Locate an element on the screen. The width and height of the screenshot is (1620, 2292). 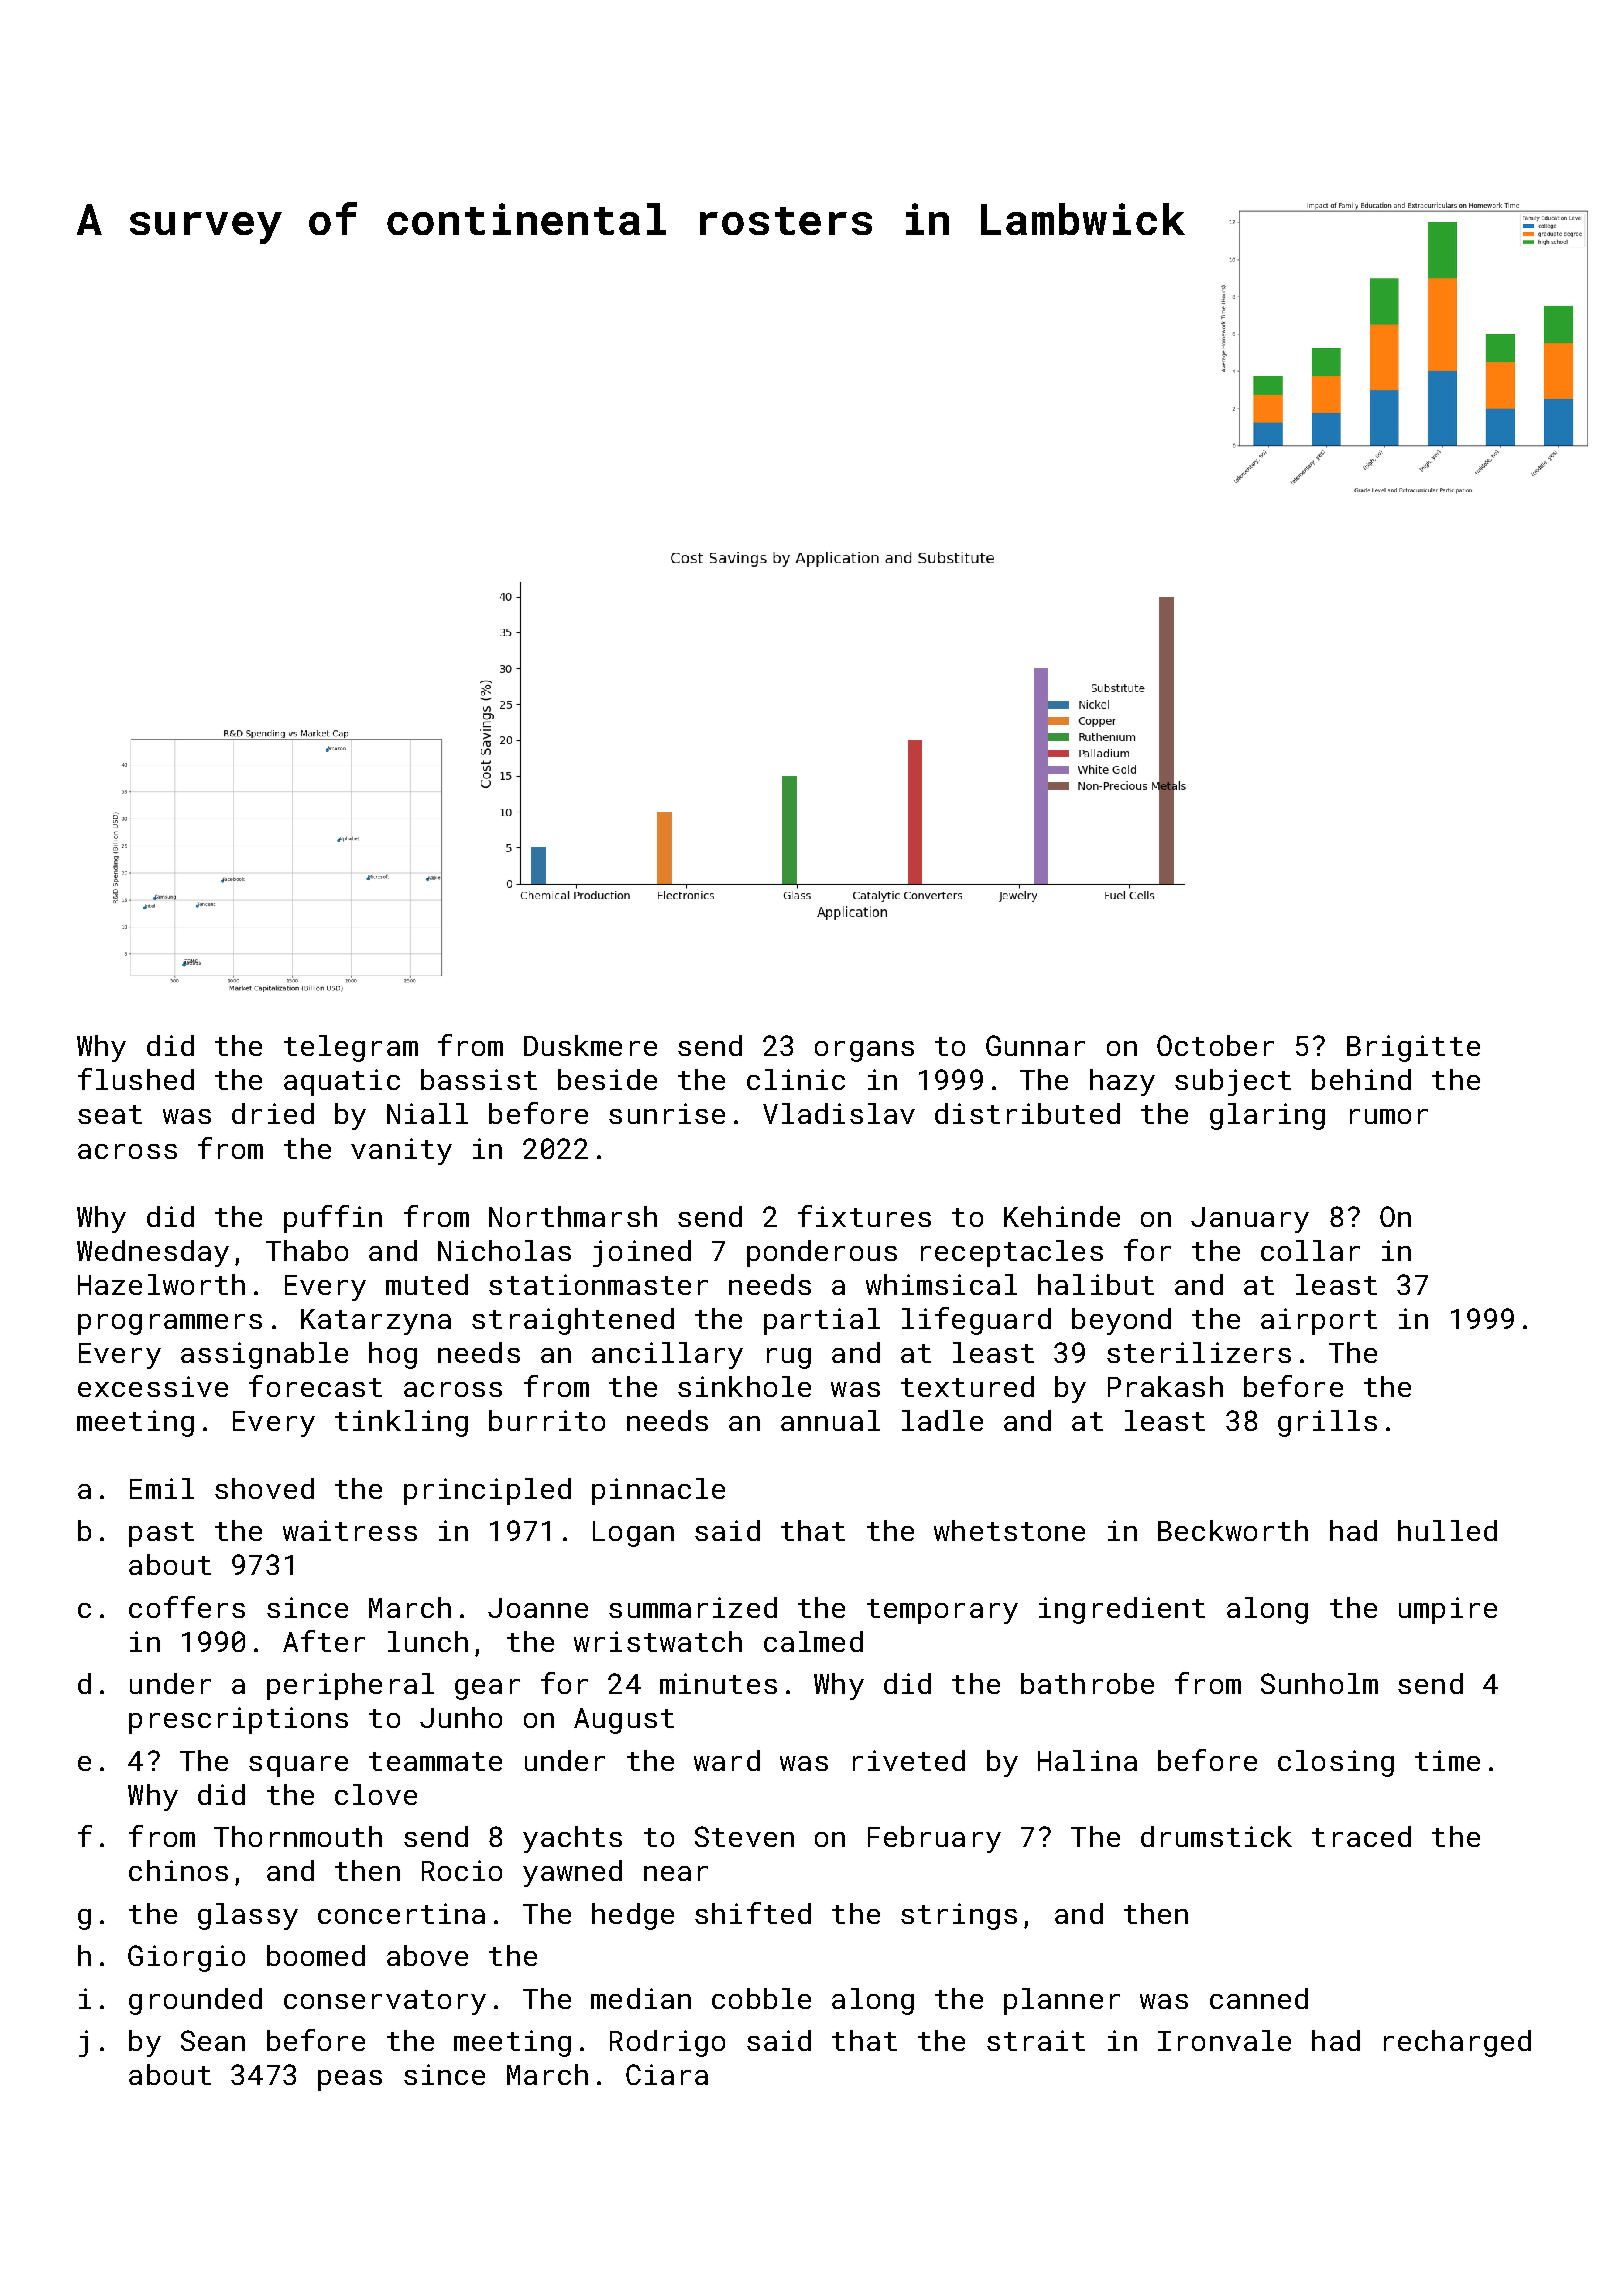
Brigitte is located at coordinates (1413, 1048).
